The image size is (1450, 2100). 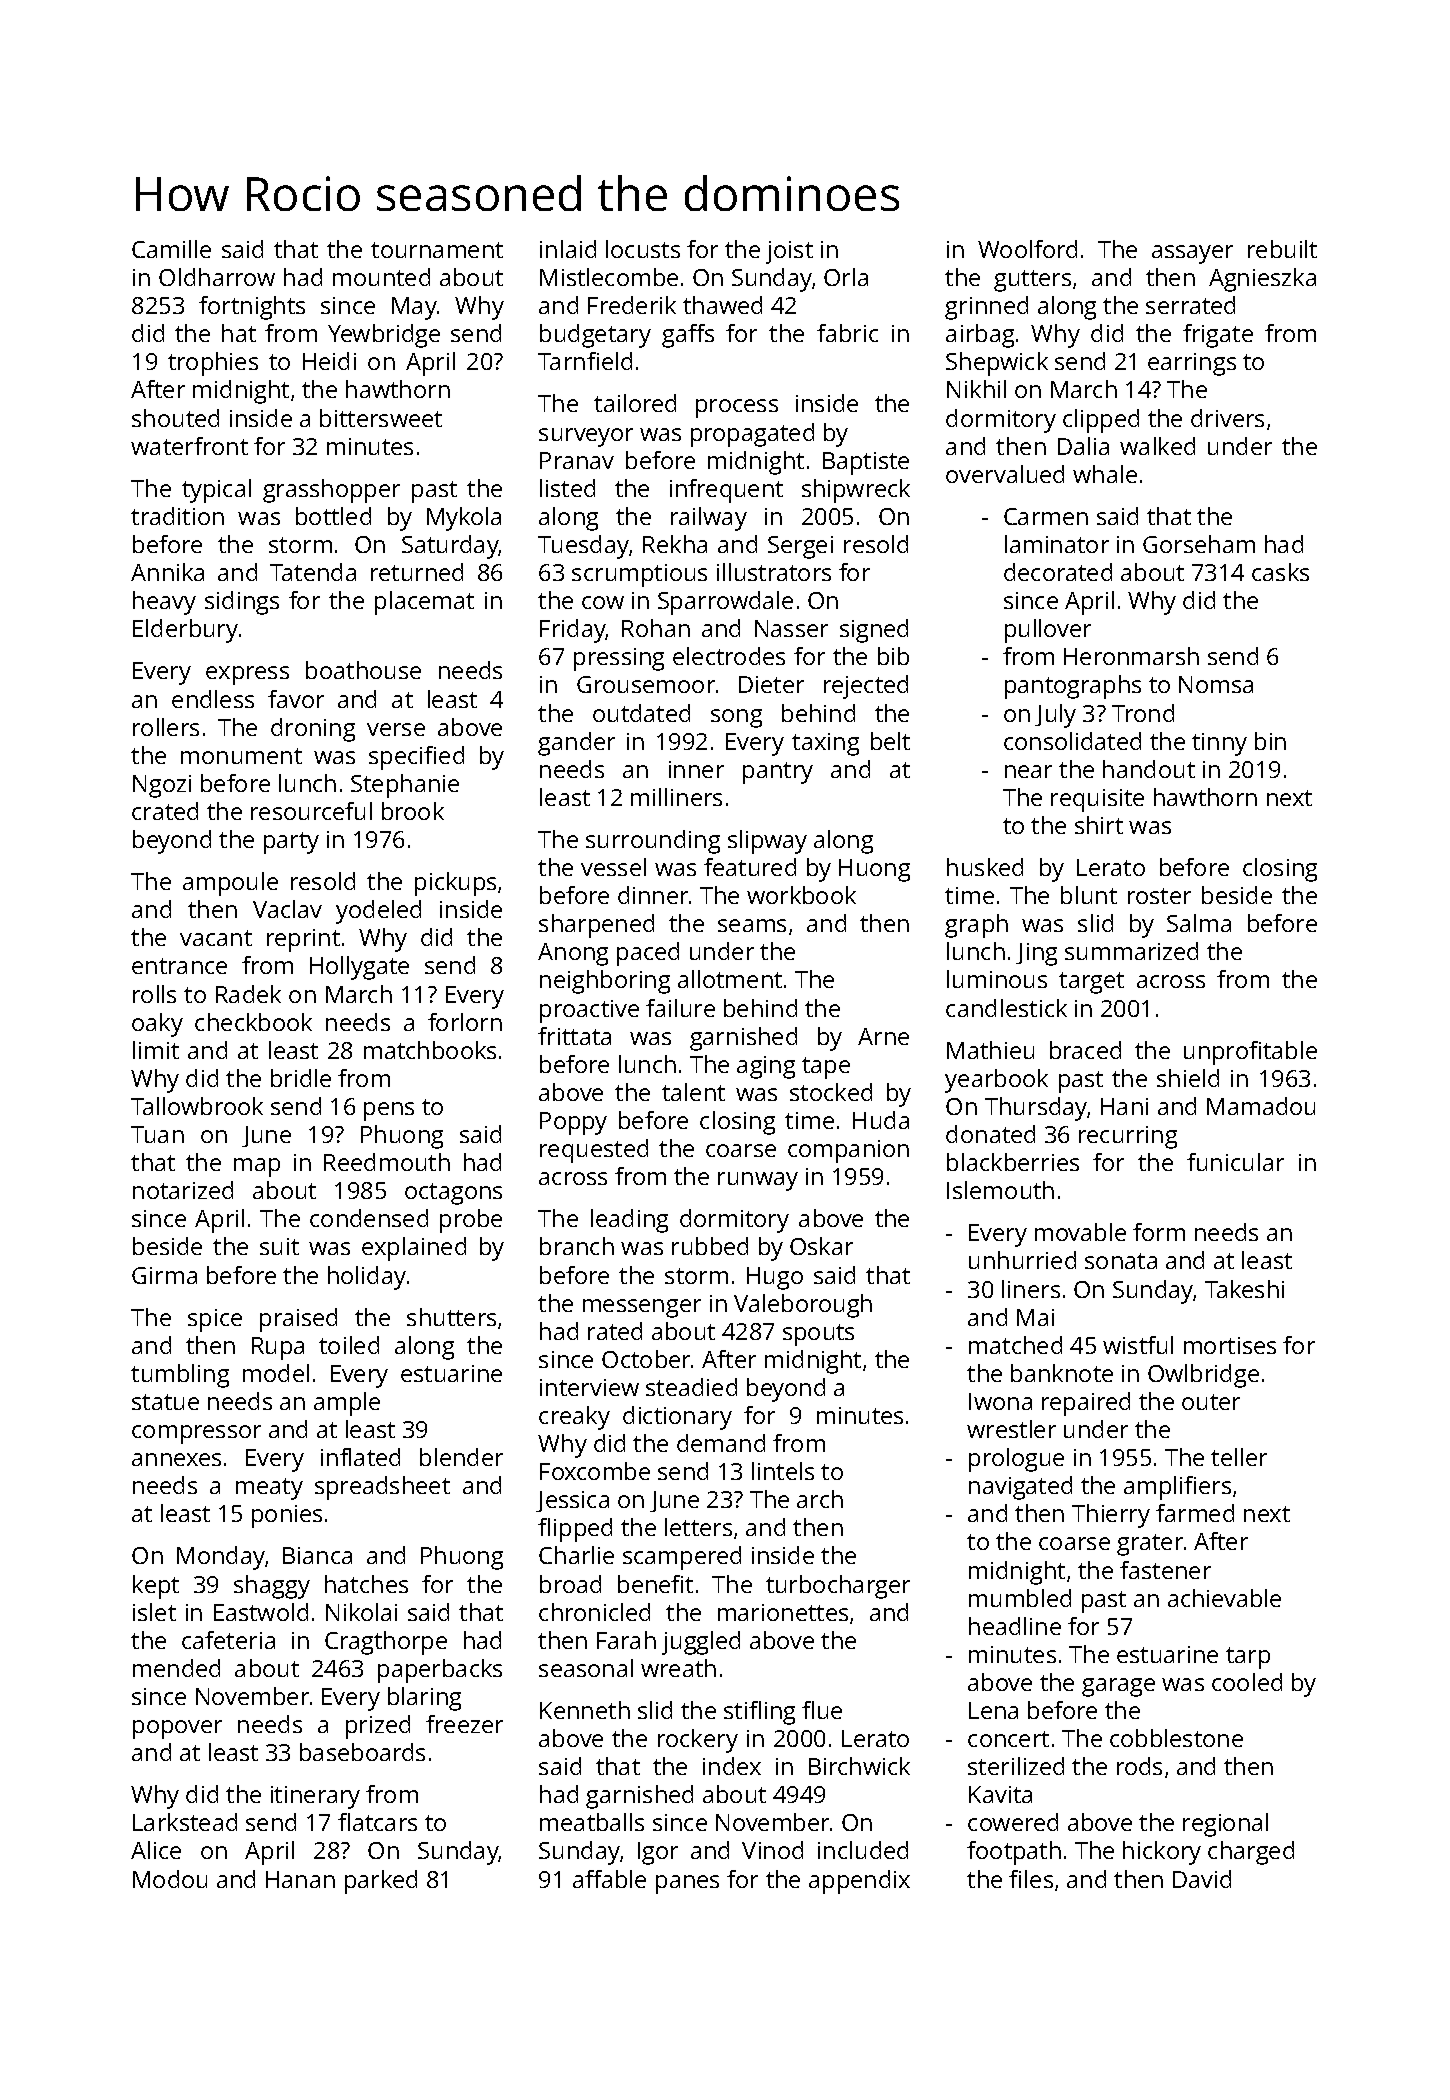 What do you see at coordinates (176, 1459) in the screenshot?
I see `annexes` at bounding box center [176, 1459].
